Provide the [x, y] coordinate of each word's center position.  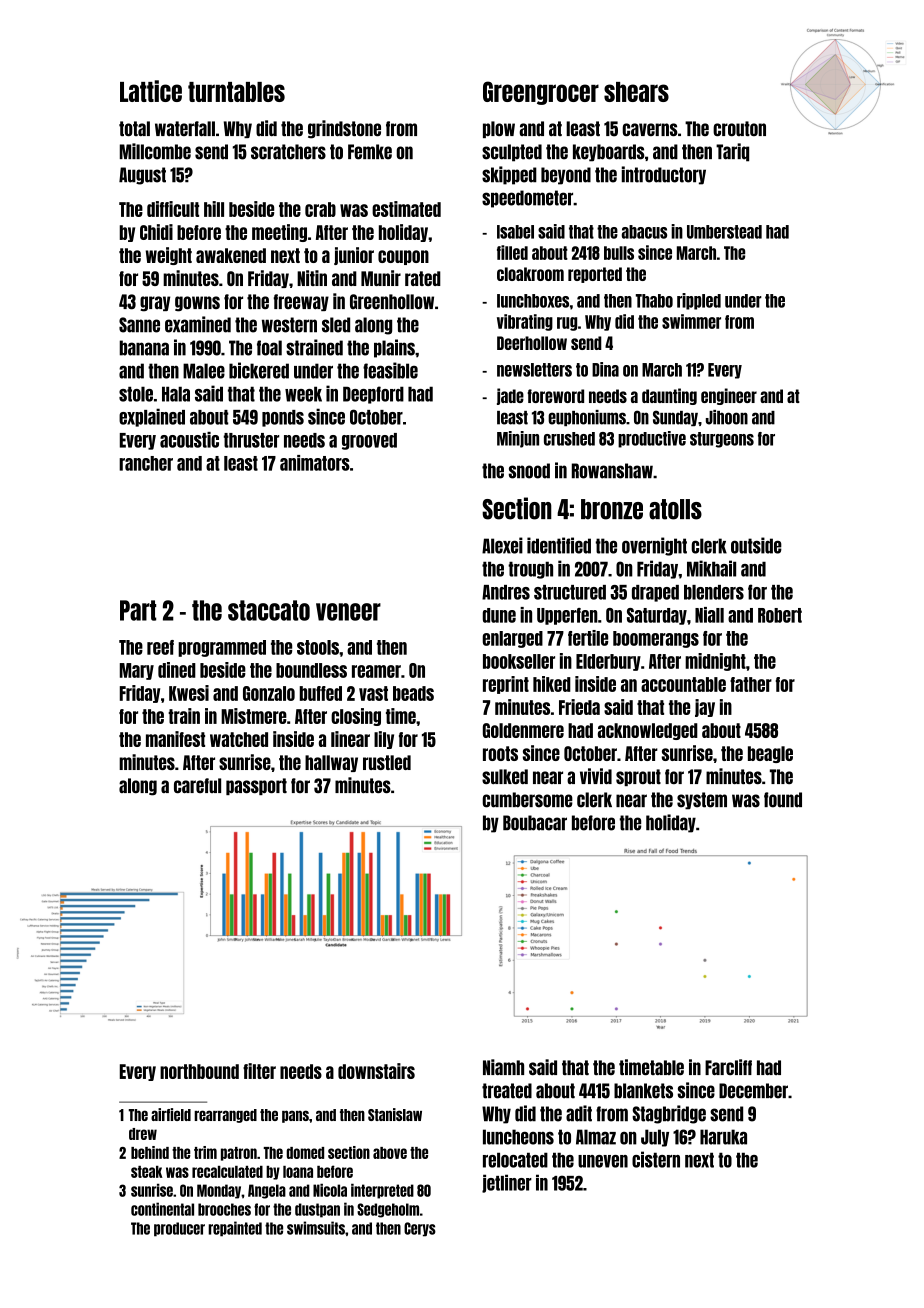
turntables [236, 92]
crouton [739, 128]
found [783, 800]
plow [499, 129]
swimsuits [316, 1228]
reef [160, 647]
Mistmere [254, 716]
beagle [770, 754]
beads [413, 693]
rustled [387, 762]
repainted [235, 1229]
